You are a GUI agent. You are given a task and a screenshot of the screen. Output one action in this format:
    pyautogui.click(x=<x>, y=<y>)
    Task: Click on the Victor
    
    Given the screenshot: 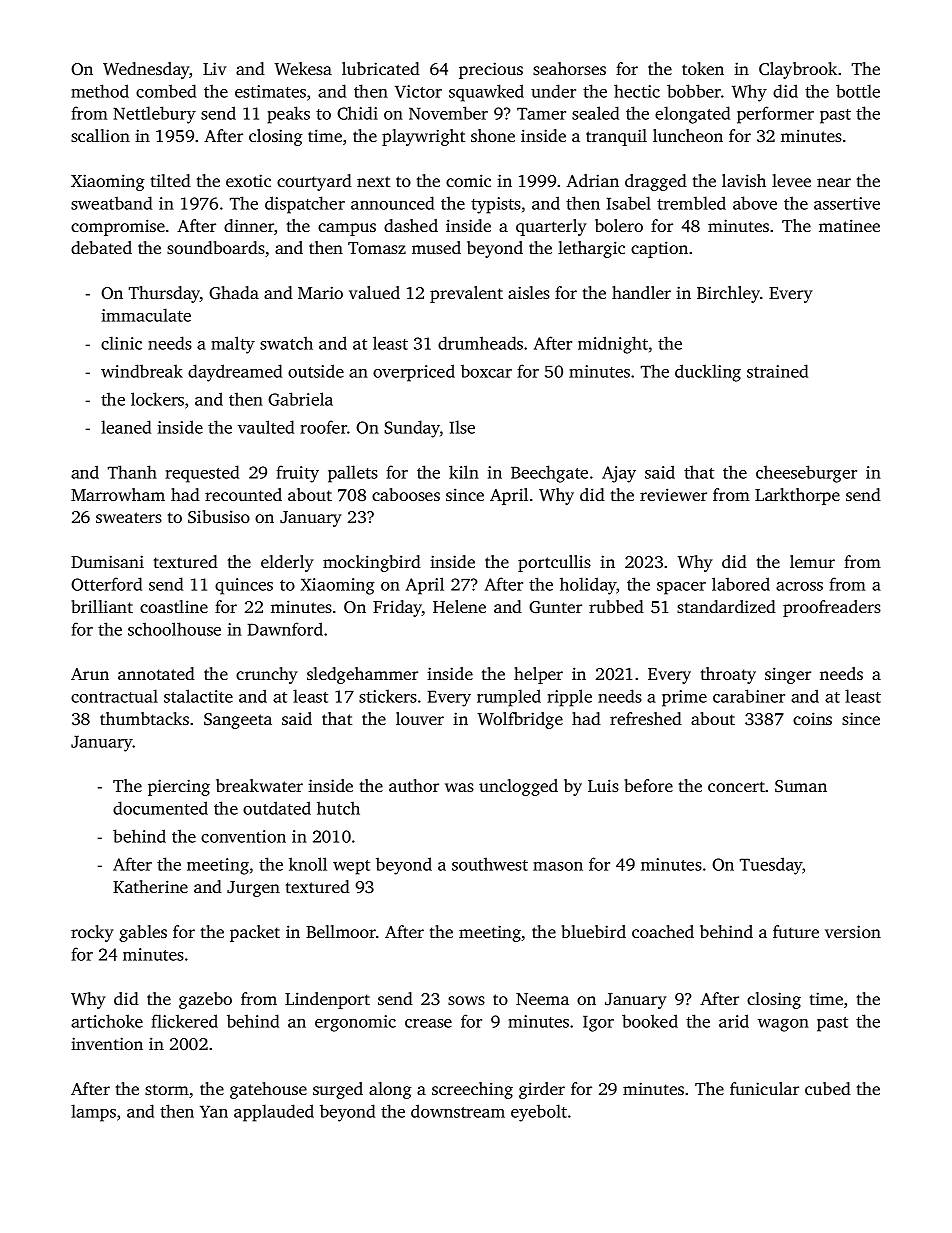 What is the action you would take?
    pyautogui.click(x=418, y=91)
